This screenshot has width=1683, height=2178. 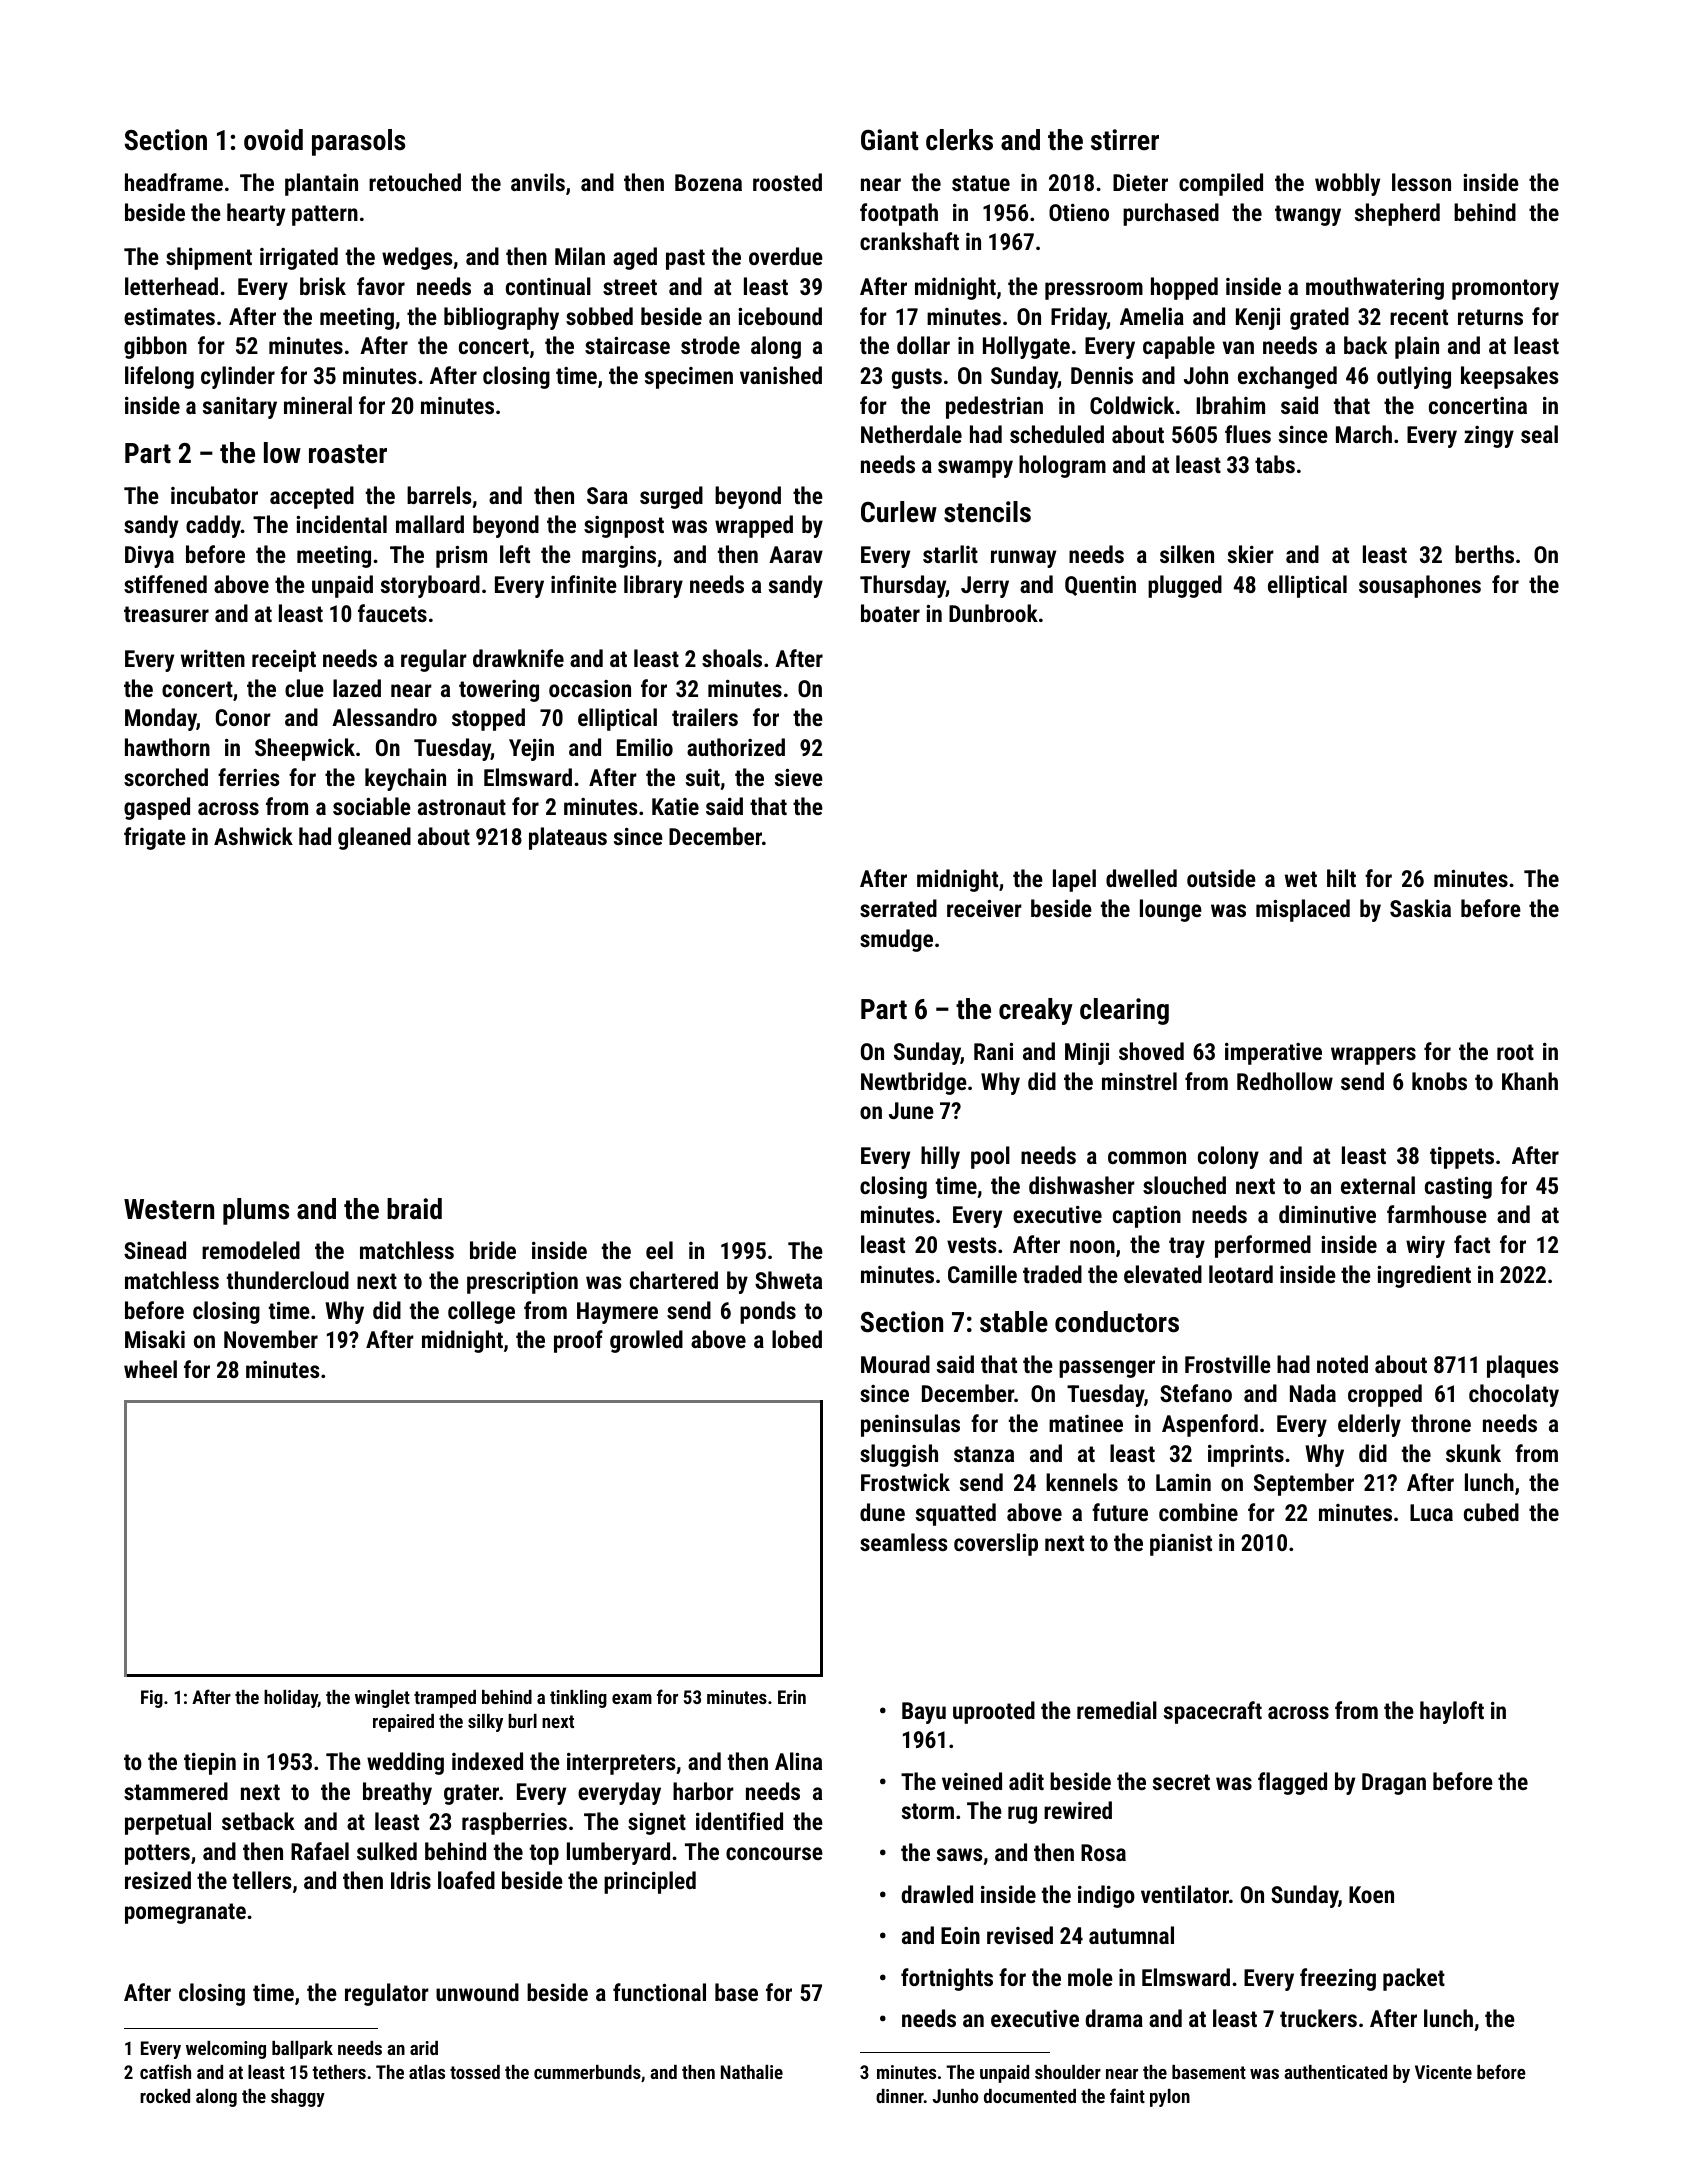 What do you see at coordinates (481, 1312) in the screenshot?
I see `college` at bounding box center [481, 1312].
